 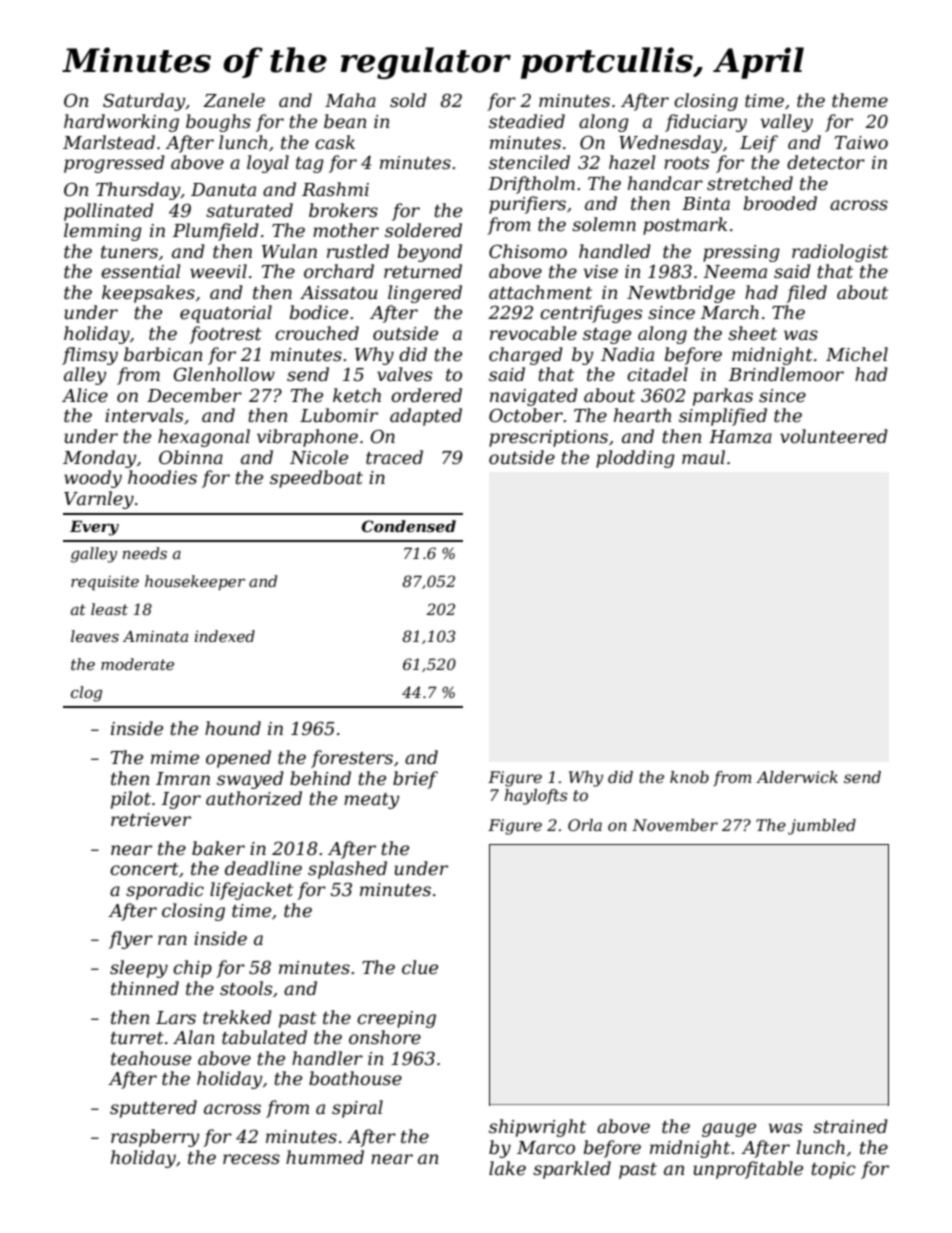 What do you see at coordinates (850, 1126) in the document?
I see `strained` at bounding box center [850, 1126].
